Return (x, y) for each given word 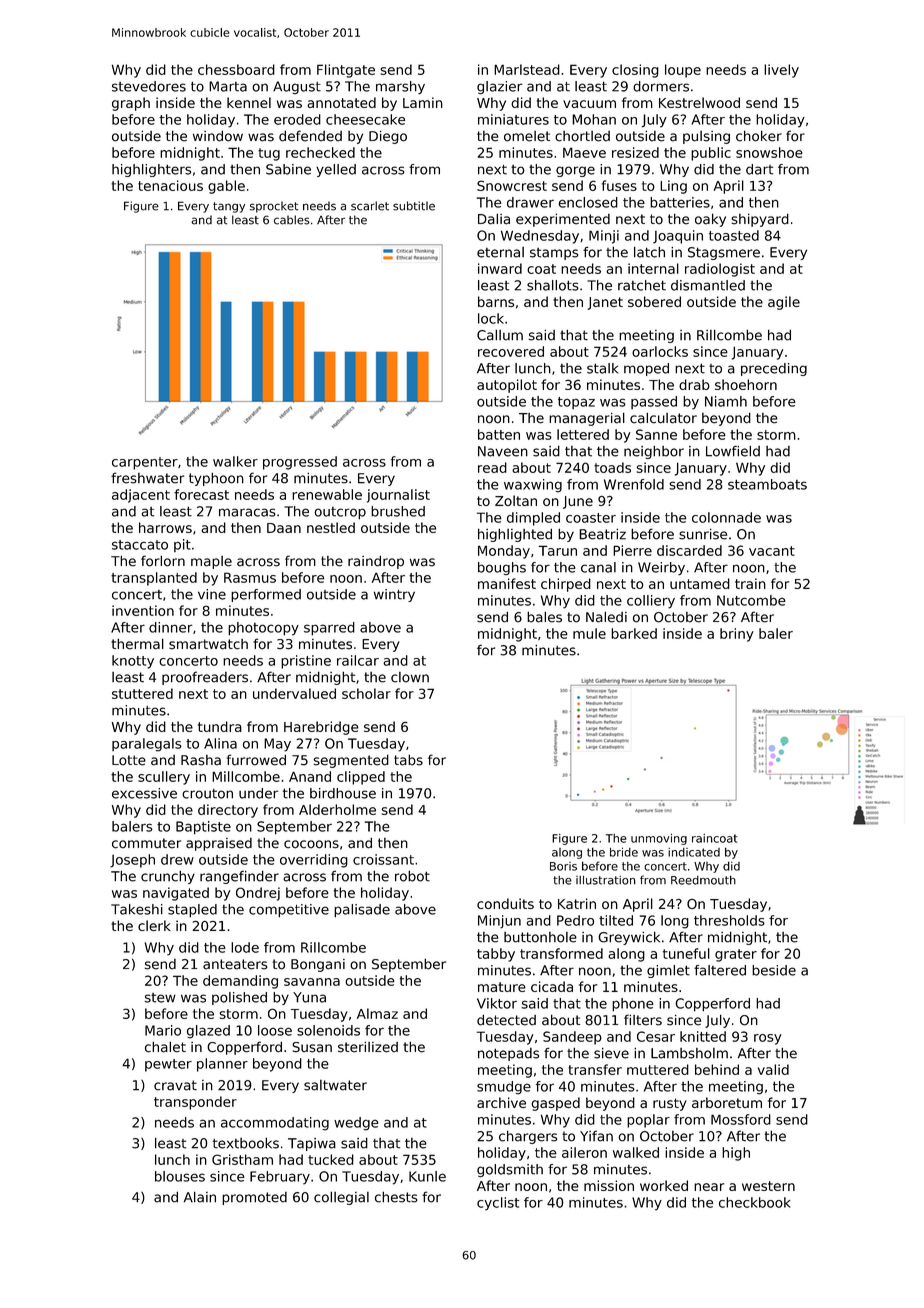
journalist (398, 496)
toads (612, 467)
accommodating (275, 1124)
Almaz (377, 1013)
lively (781, 71)
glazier (500, 88)
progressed (300, 463)
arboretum (727, 1102)
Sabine (288, 169)
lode (245, 947)
